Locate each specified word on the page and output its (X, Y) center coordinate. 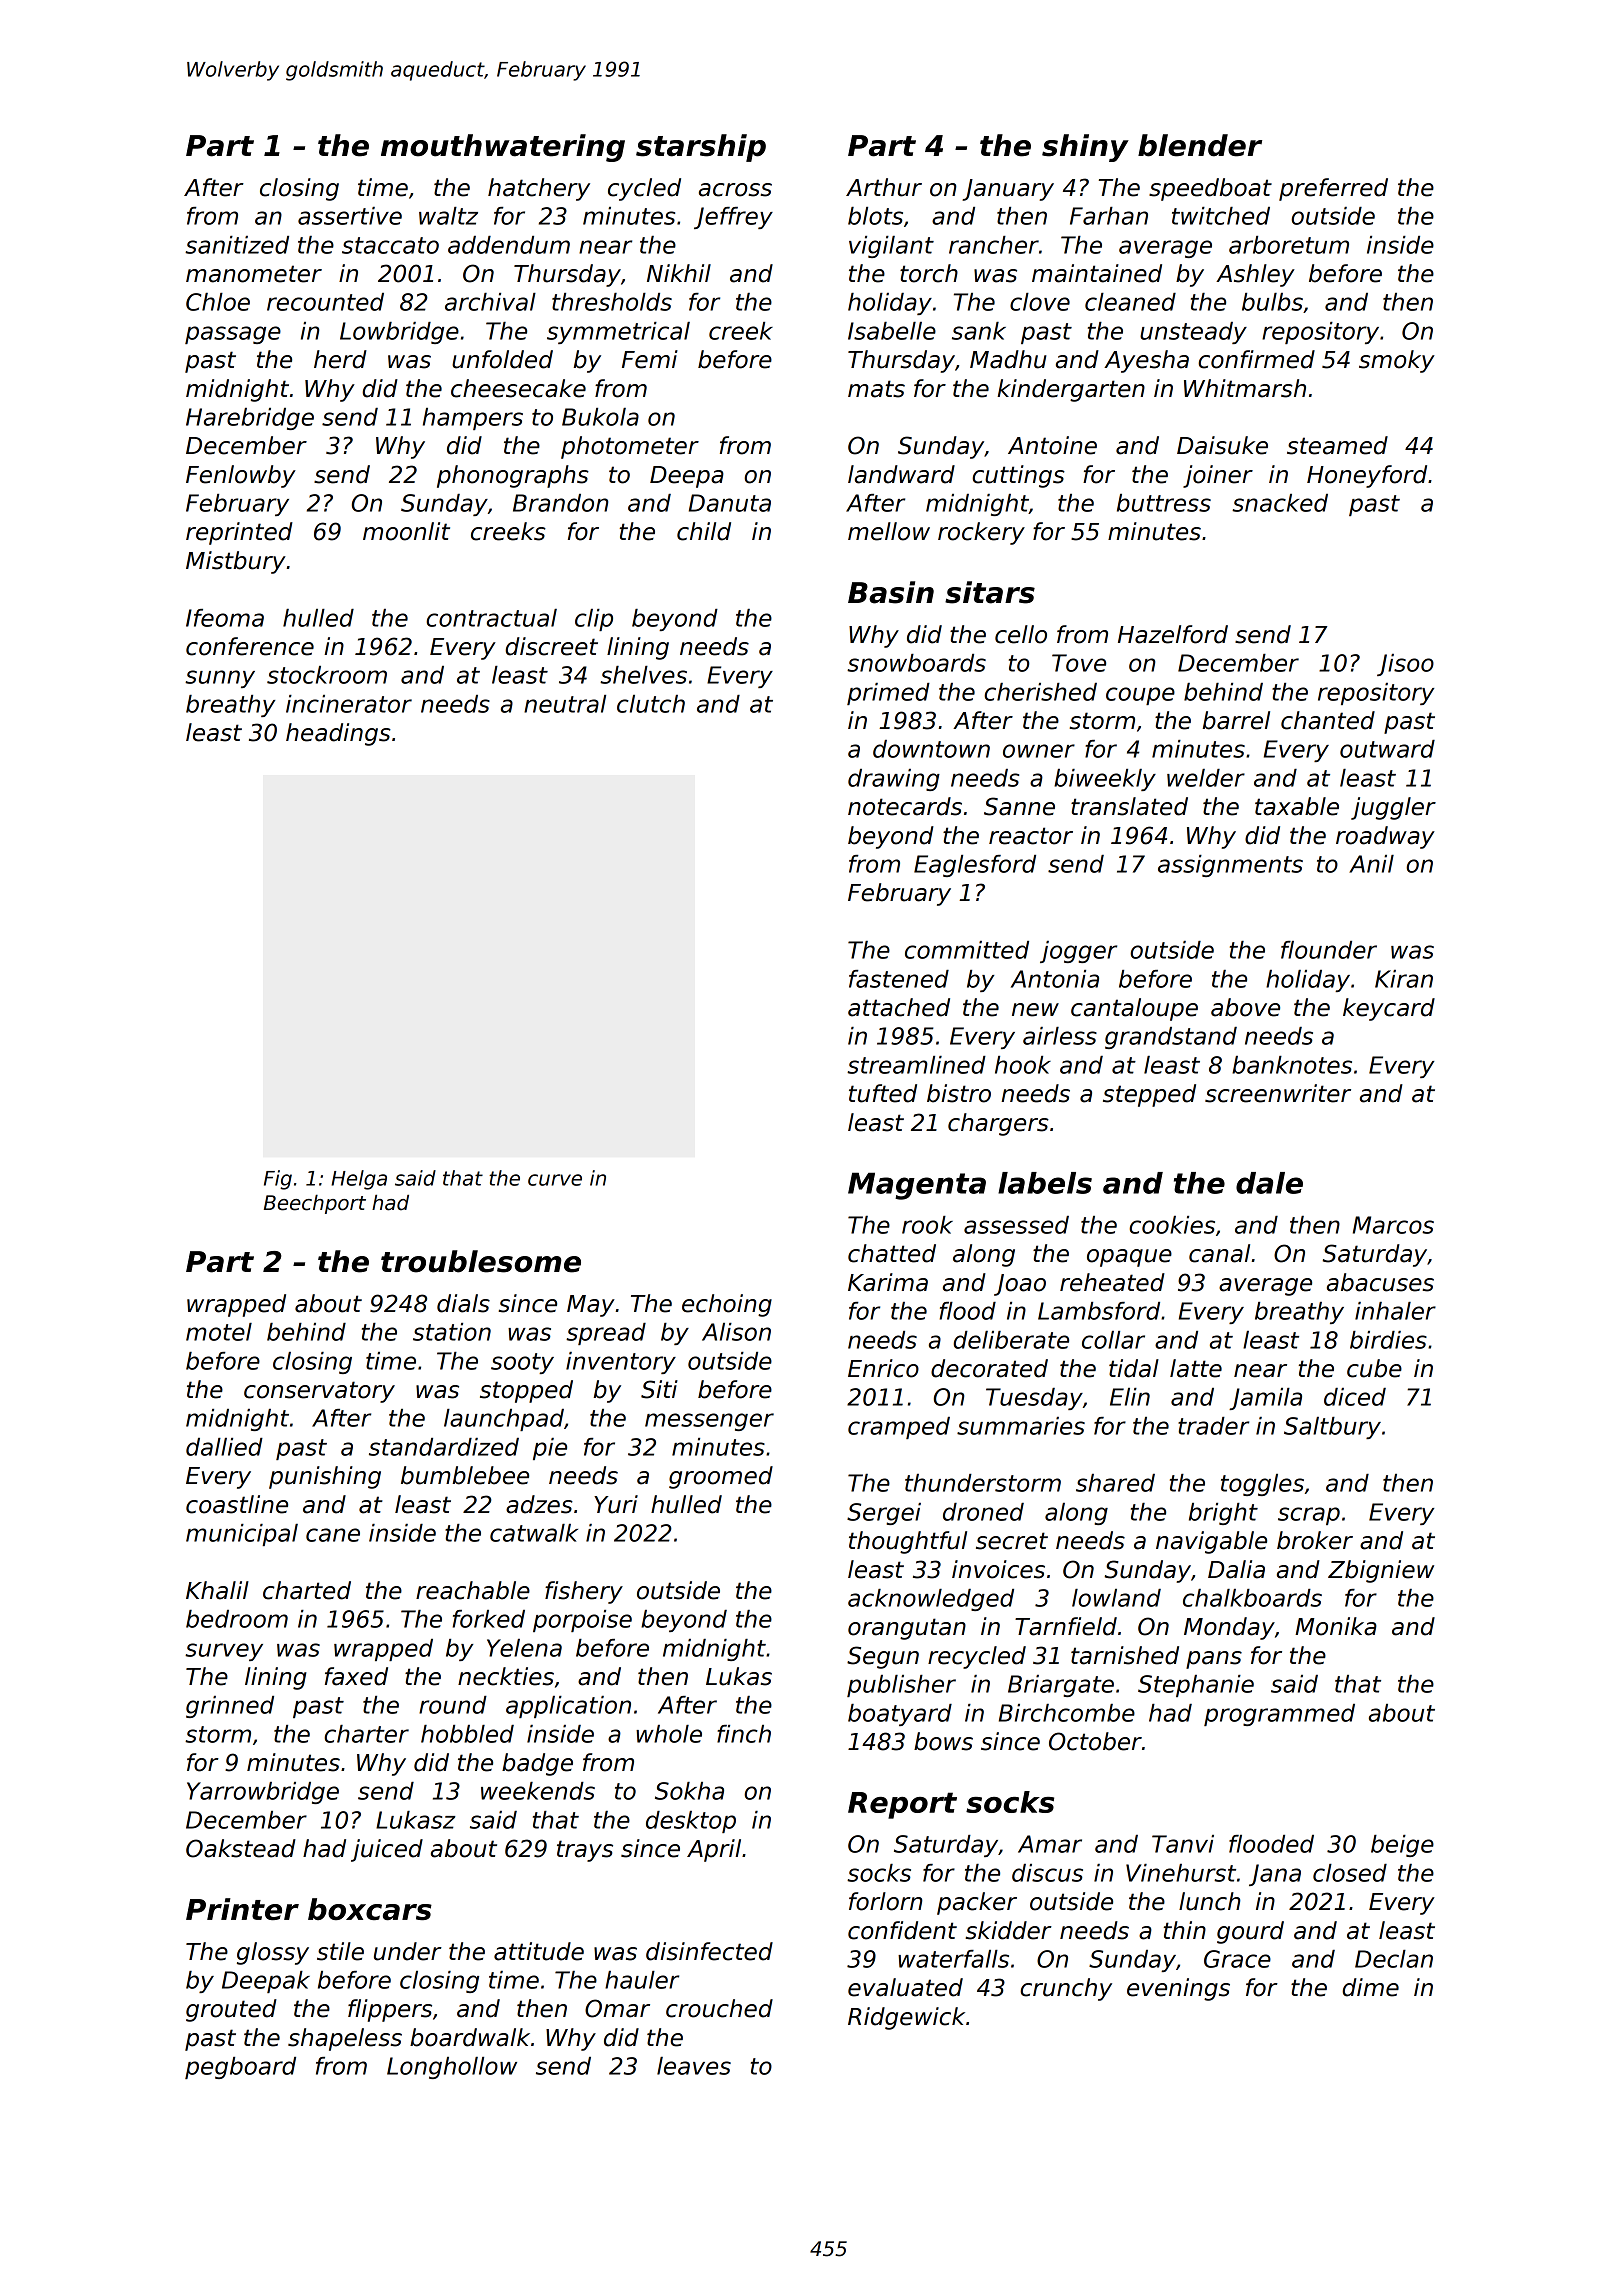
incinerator (349, 704)
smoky (1397, 361)
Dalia (1236, 1569)
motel (219, 1332)
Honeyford (1367, 476)
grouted (231, 2010)
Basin (891, 592)
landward (901, 474)
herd (340, 359)
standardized (444, 1447)
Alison (736, 1332)
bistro (959, 1093)
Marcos (1393, 1225)
